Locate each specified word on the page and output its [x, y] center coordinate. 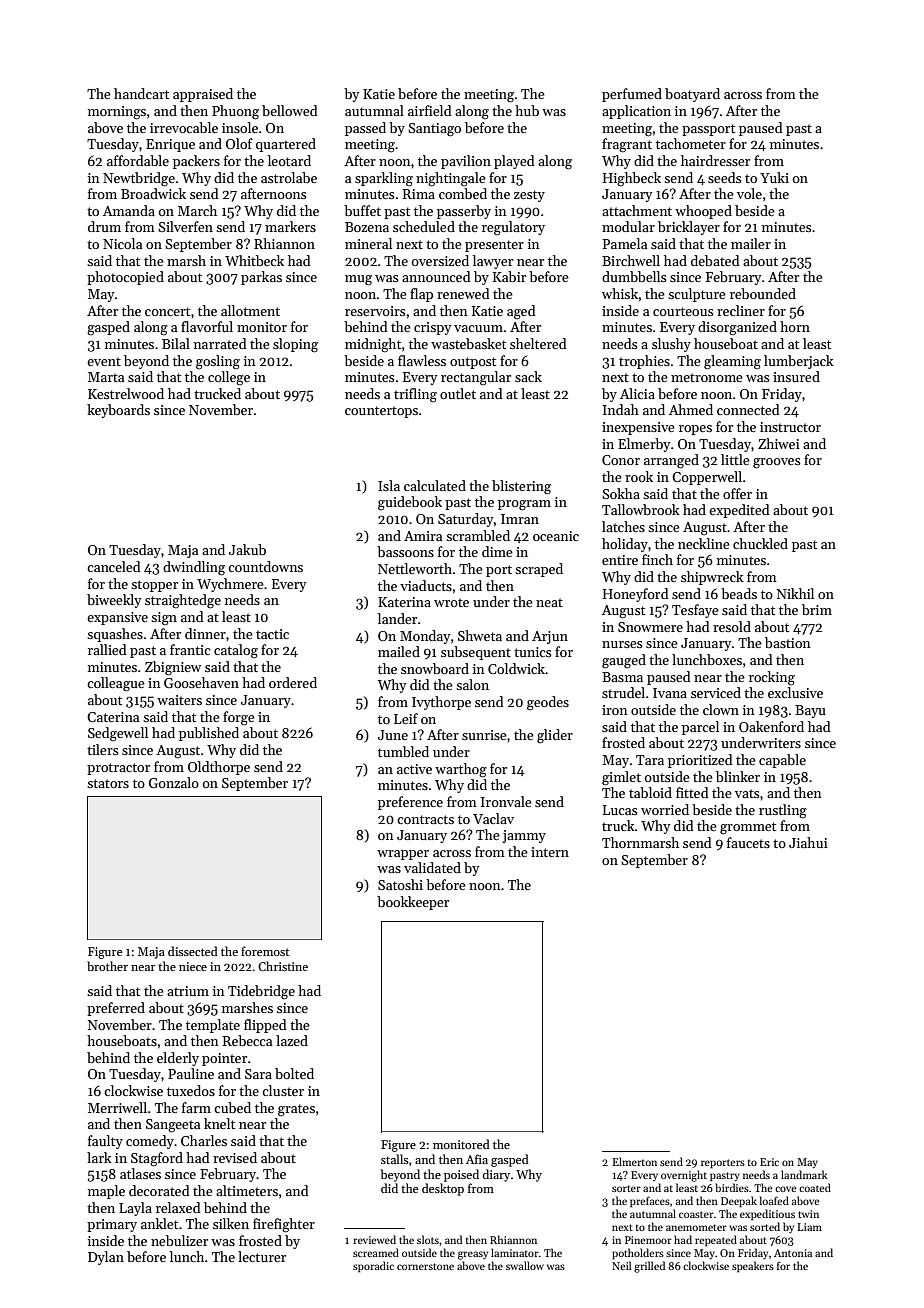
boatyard [692, 95]
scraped [539, 570]
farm [196, 1107]
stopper [154, 586]
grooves [777, 463]
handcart [141, 93]
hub [527, 110]
